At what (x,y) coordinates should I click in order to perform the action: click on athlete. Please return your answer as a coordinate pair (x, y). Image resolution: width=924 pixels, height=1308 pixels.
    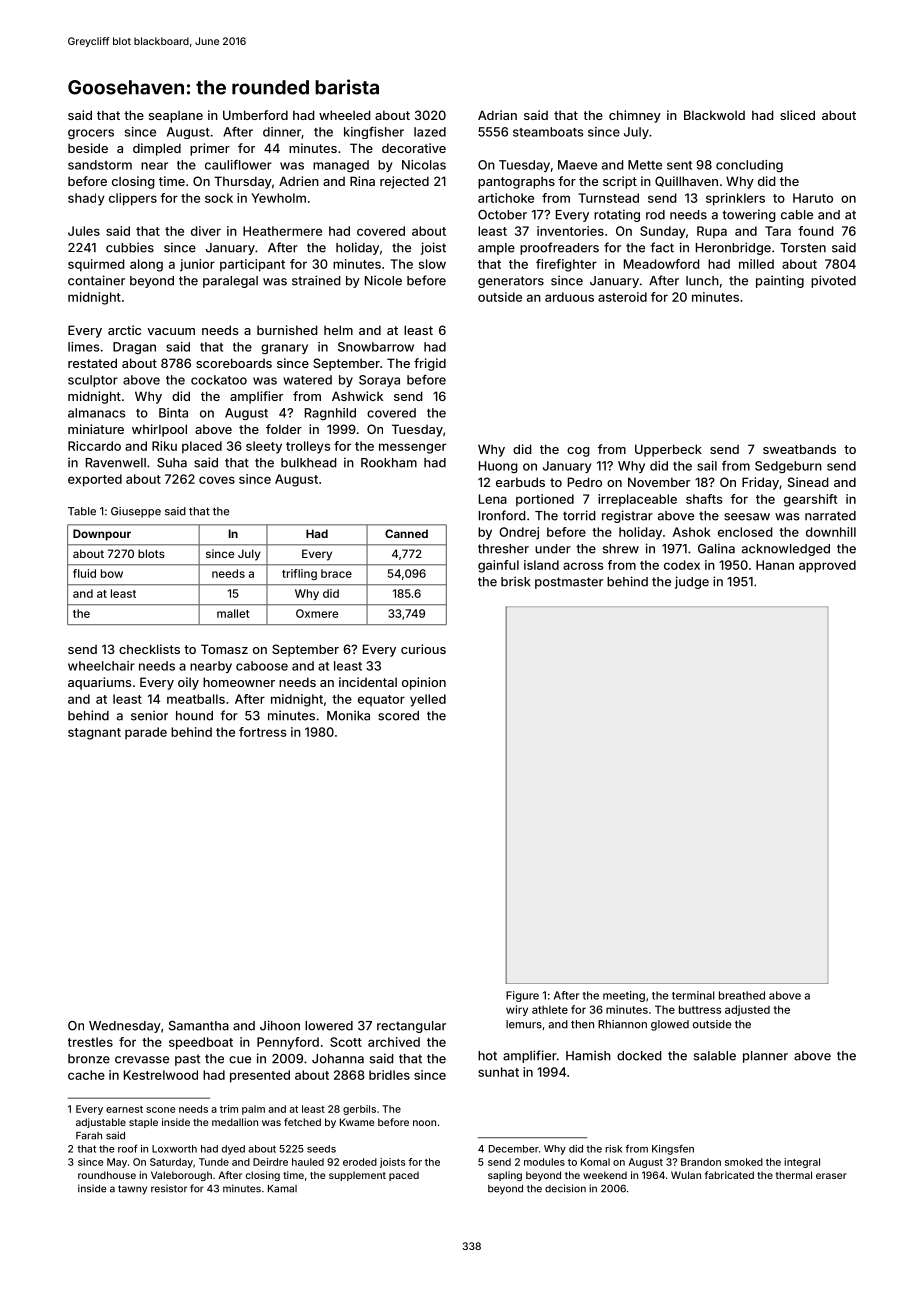
    Looking at the image, I should click on (550, 1009).
